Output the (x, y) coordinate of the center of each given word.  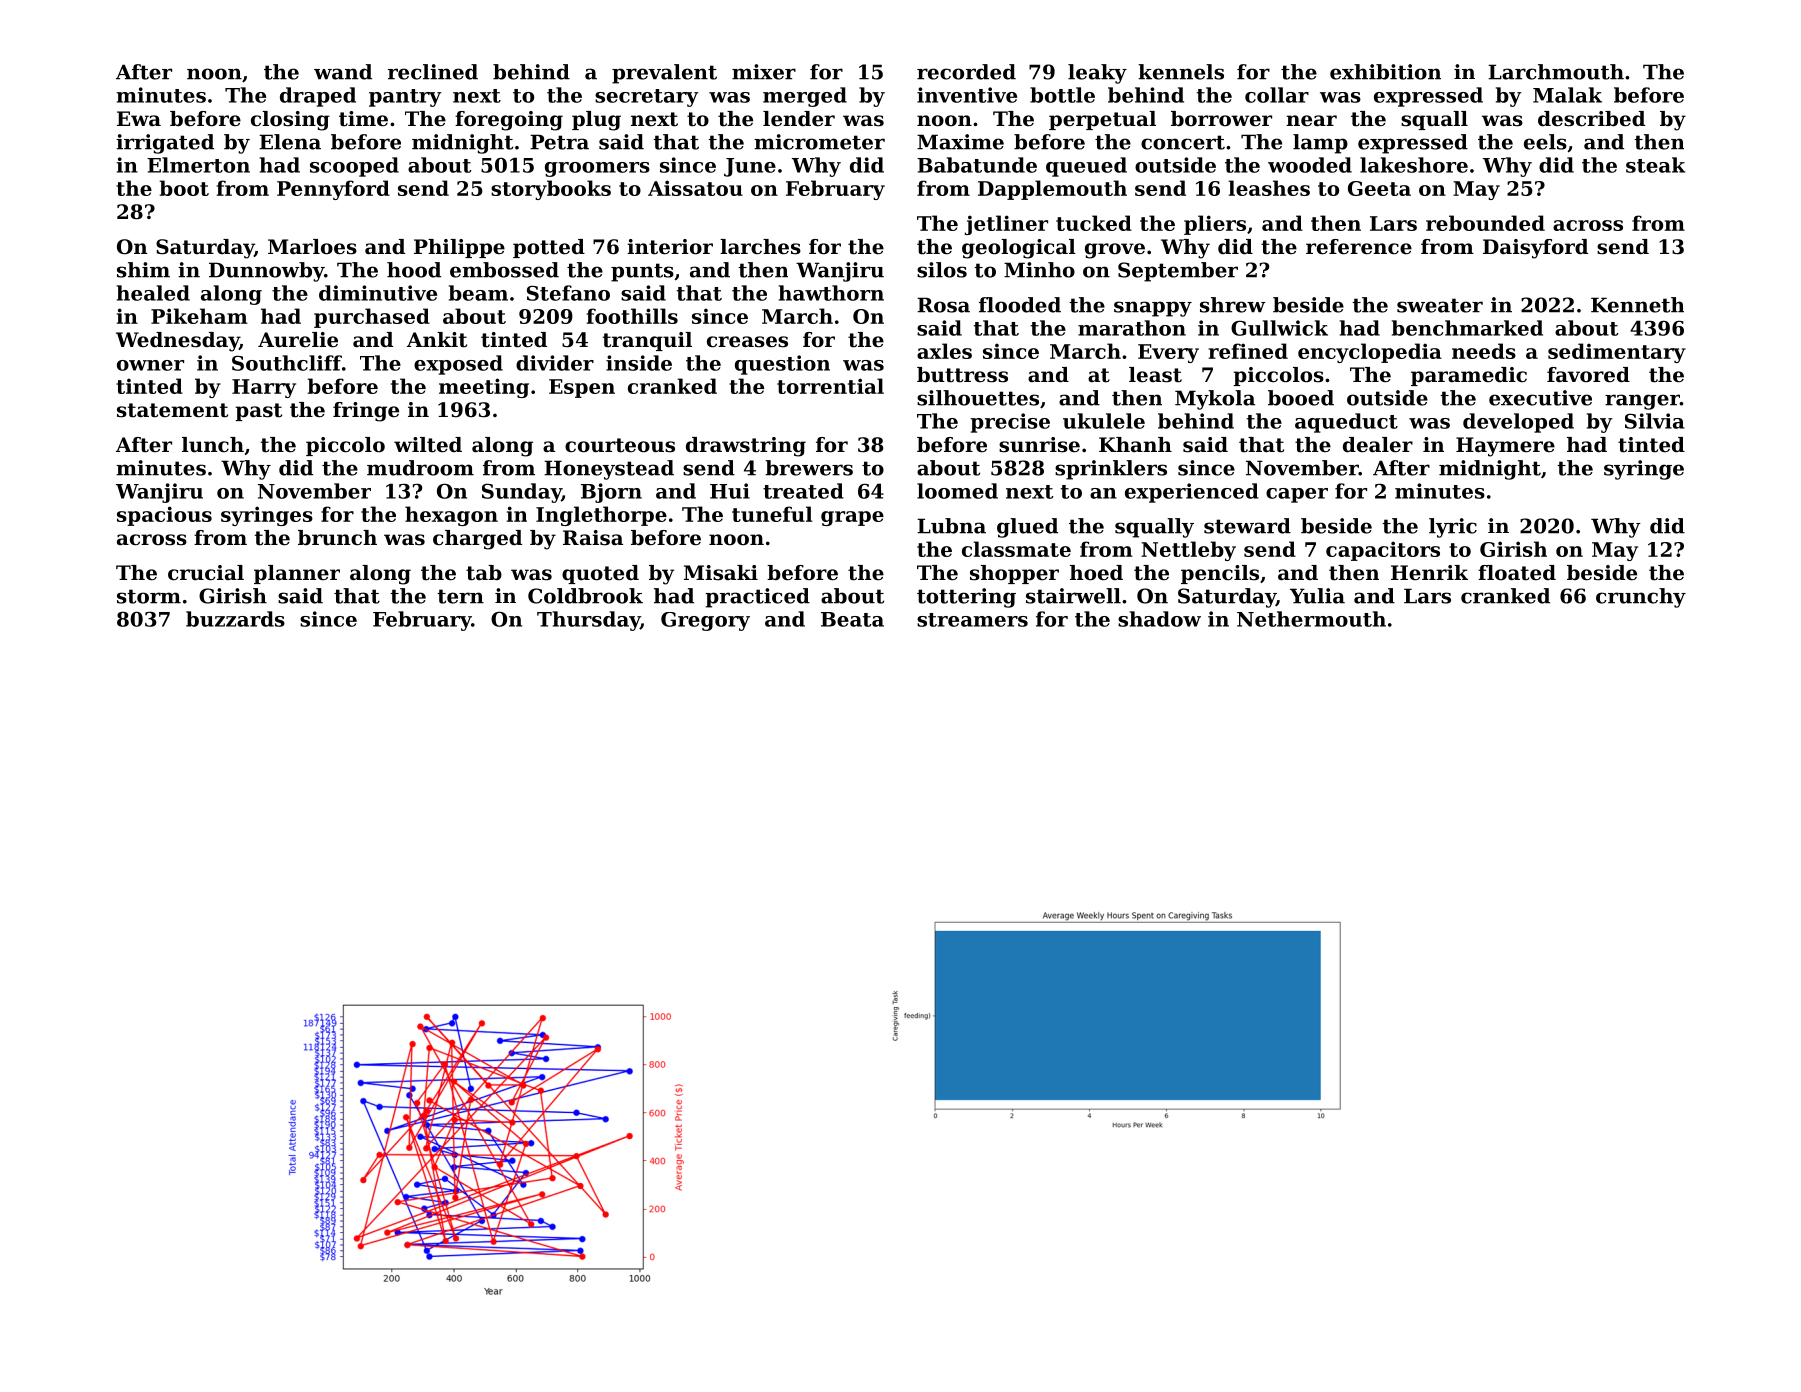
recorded (966, 72)
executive (1540, 398)
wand (343, 72)
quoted (600, 574)
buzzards (235, 619)
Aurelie (298, 340)
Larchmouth (1556, 72)
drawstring (746, 447)
